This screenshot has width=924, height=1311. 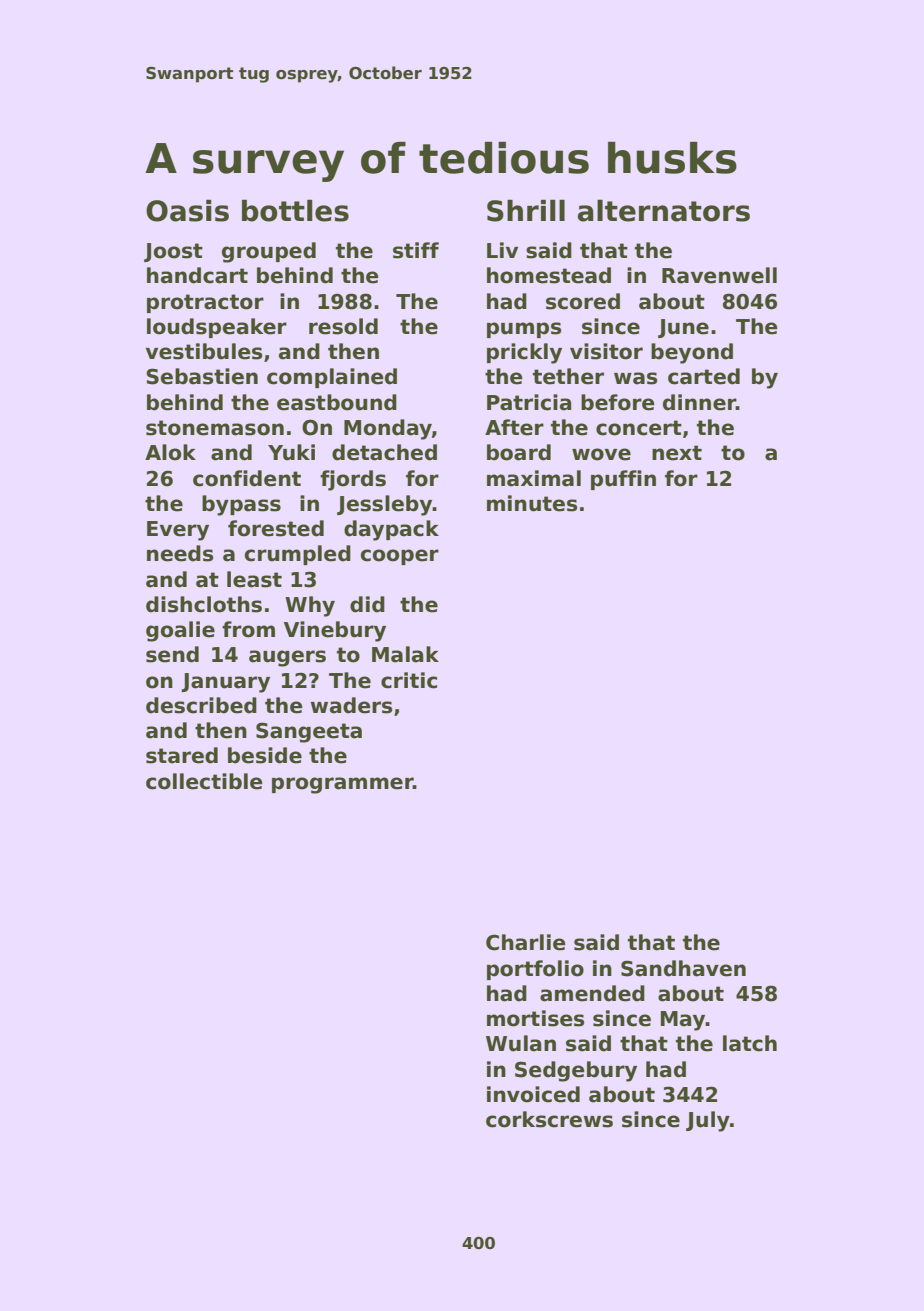 I want to click on alternators, so click(x=664, y=210).
